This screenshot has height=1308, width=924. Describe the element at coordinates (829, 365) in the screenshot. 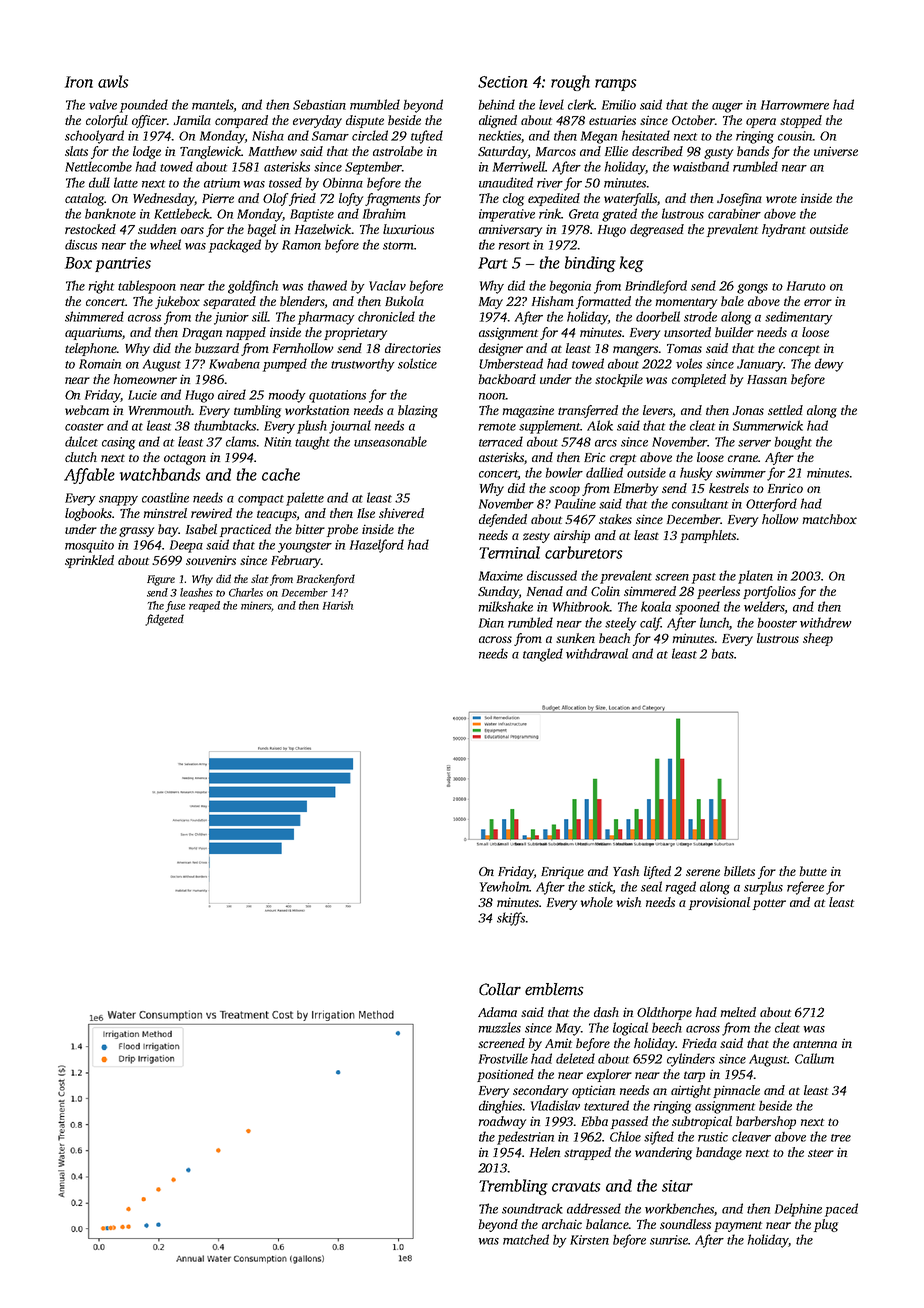

I see `dewy` at that location.
